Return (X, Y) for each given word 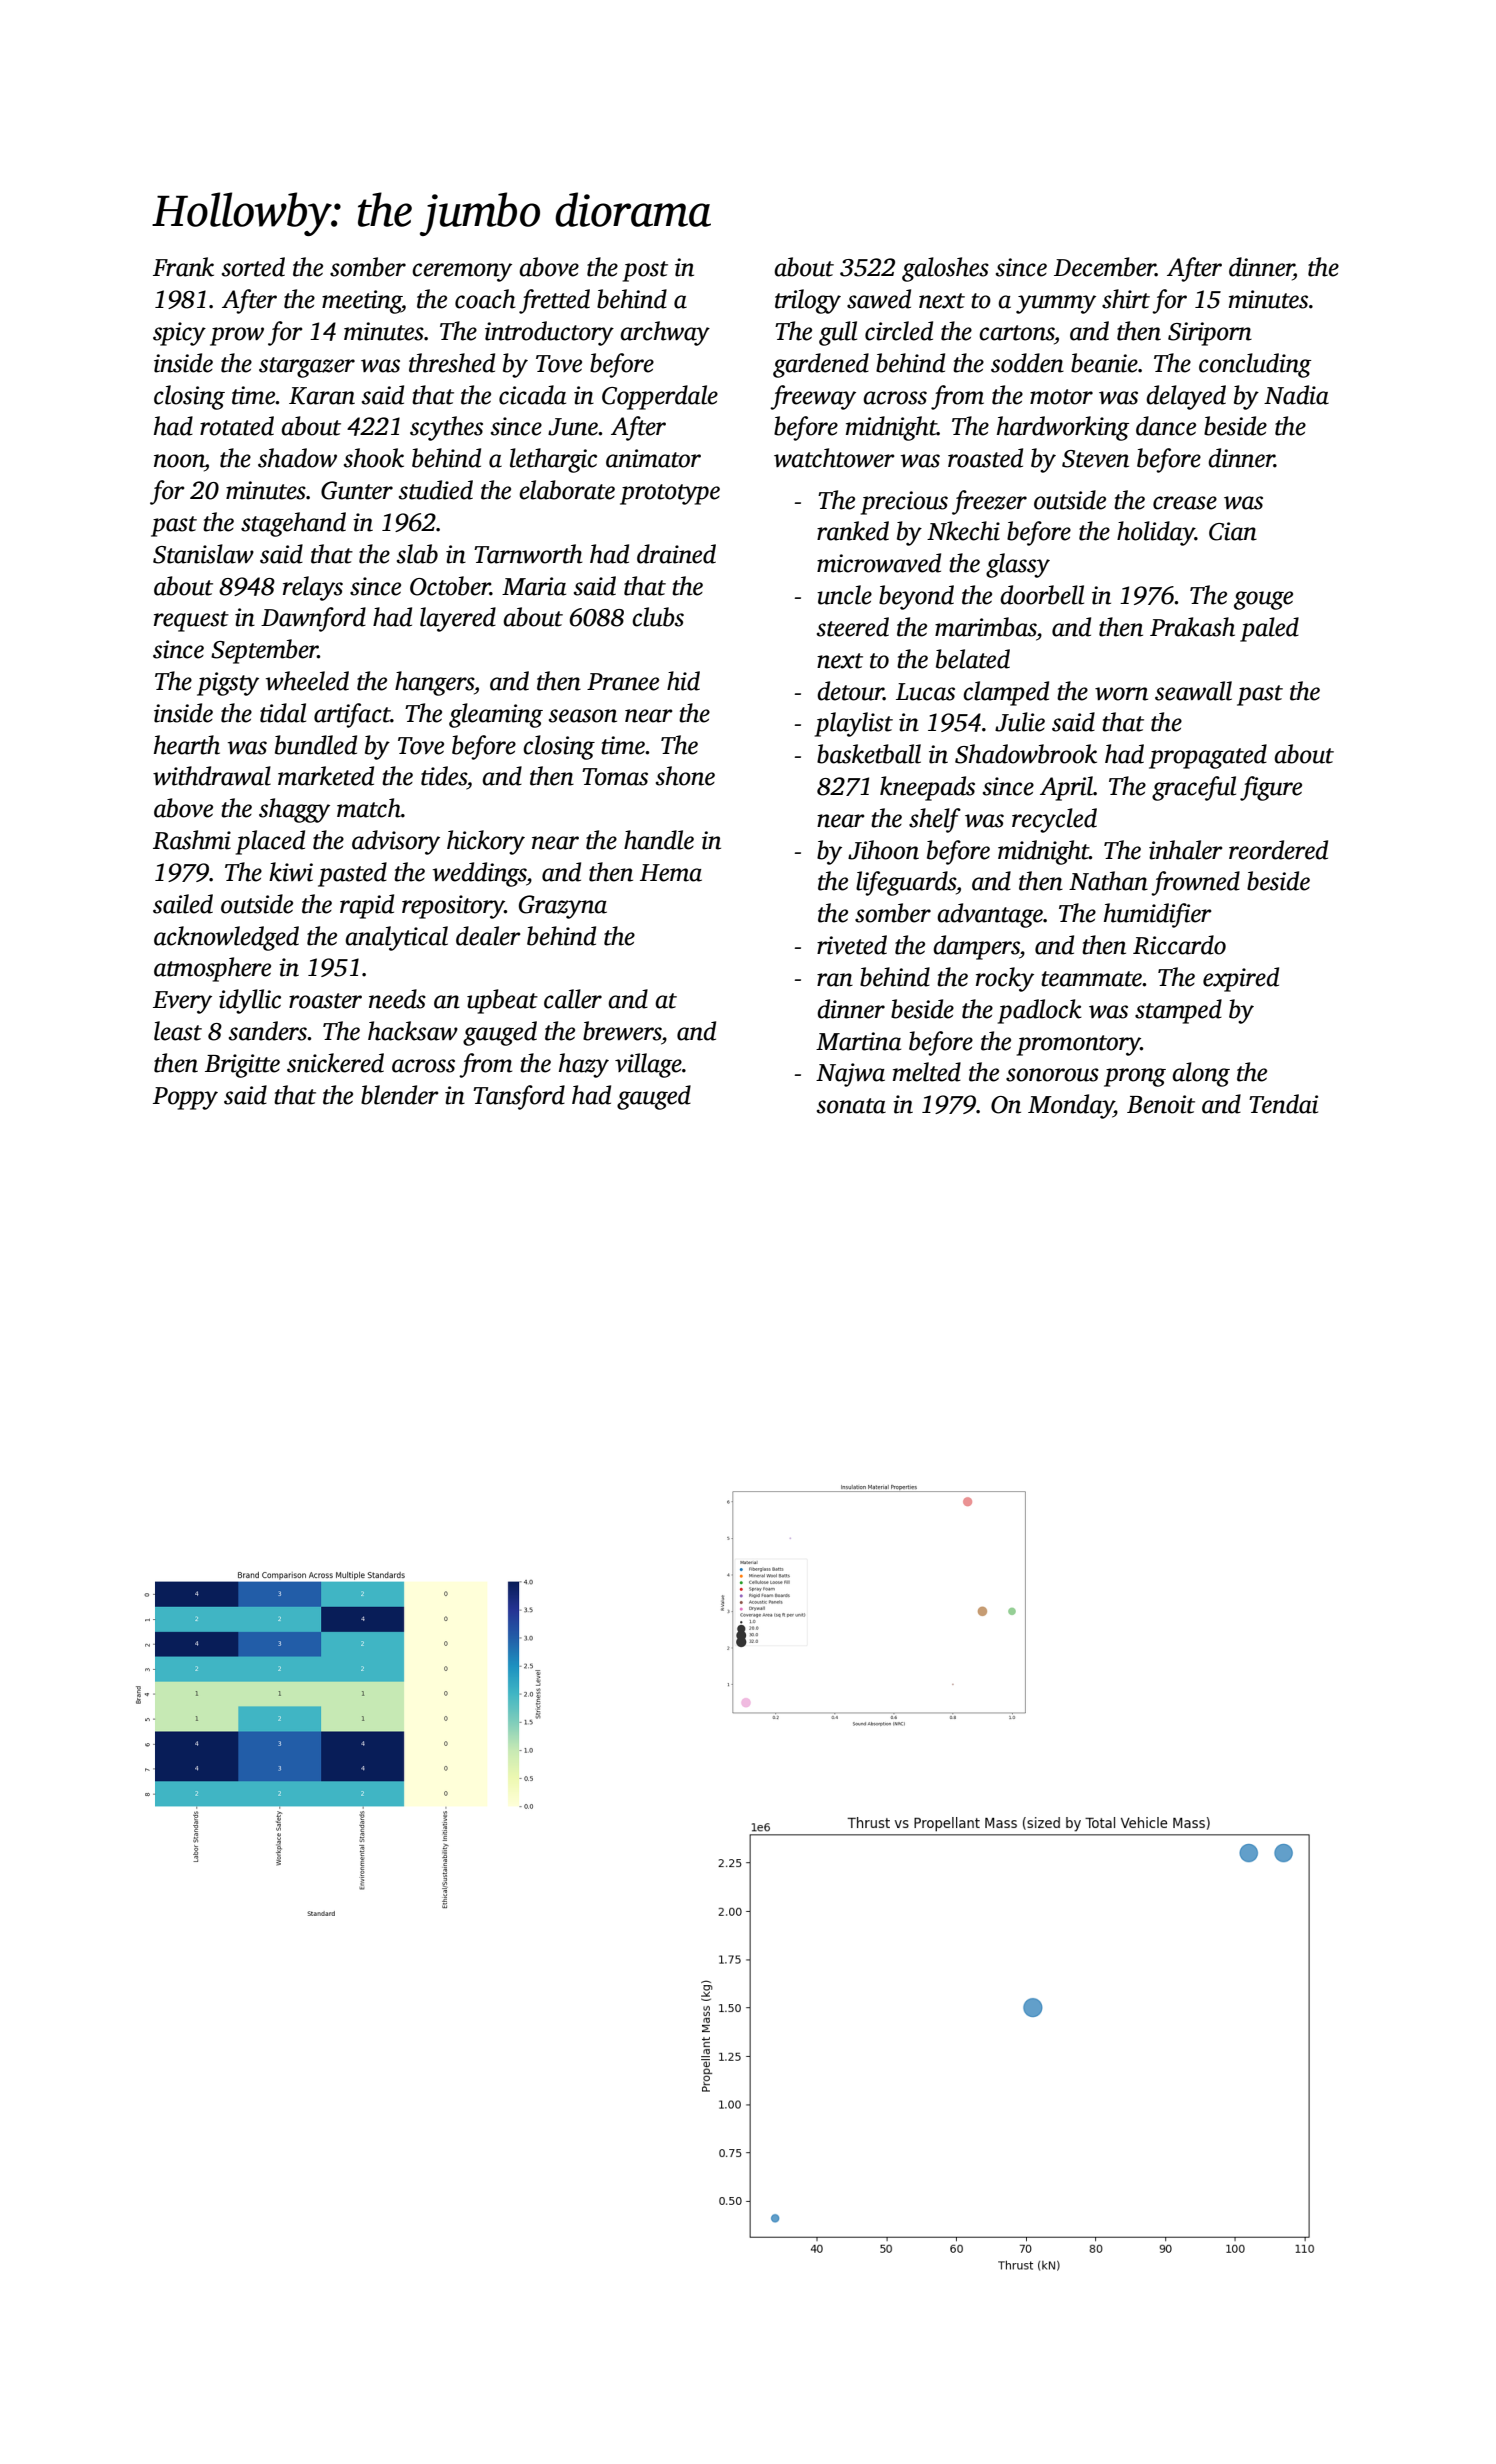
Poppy (185, 1098)
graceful (1194, 788)
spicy (179, 334)
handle (659, 840)
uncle (844, 595)
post (645, 271)
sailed (183, 904)
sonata (851, 1106)
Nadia (1296, 395)
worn (1121, 694)
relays (313, 588)
